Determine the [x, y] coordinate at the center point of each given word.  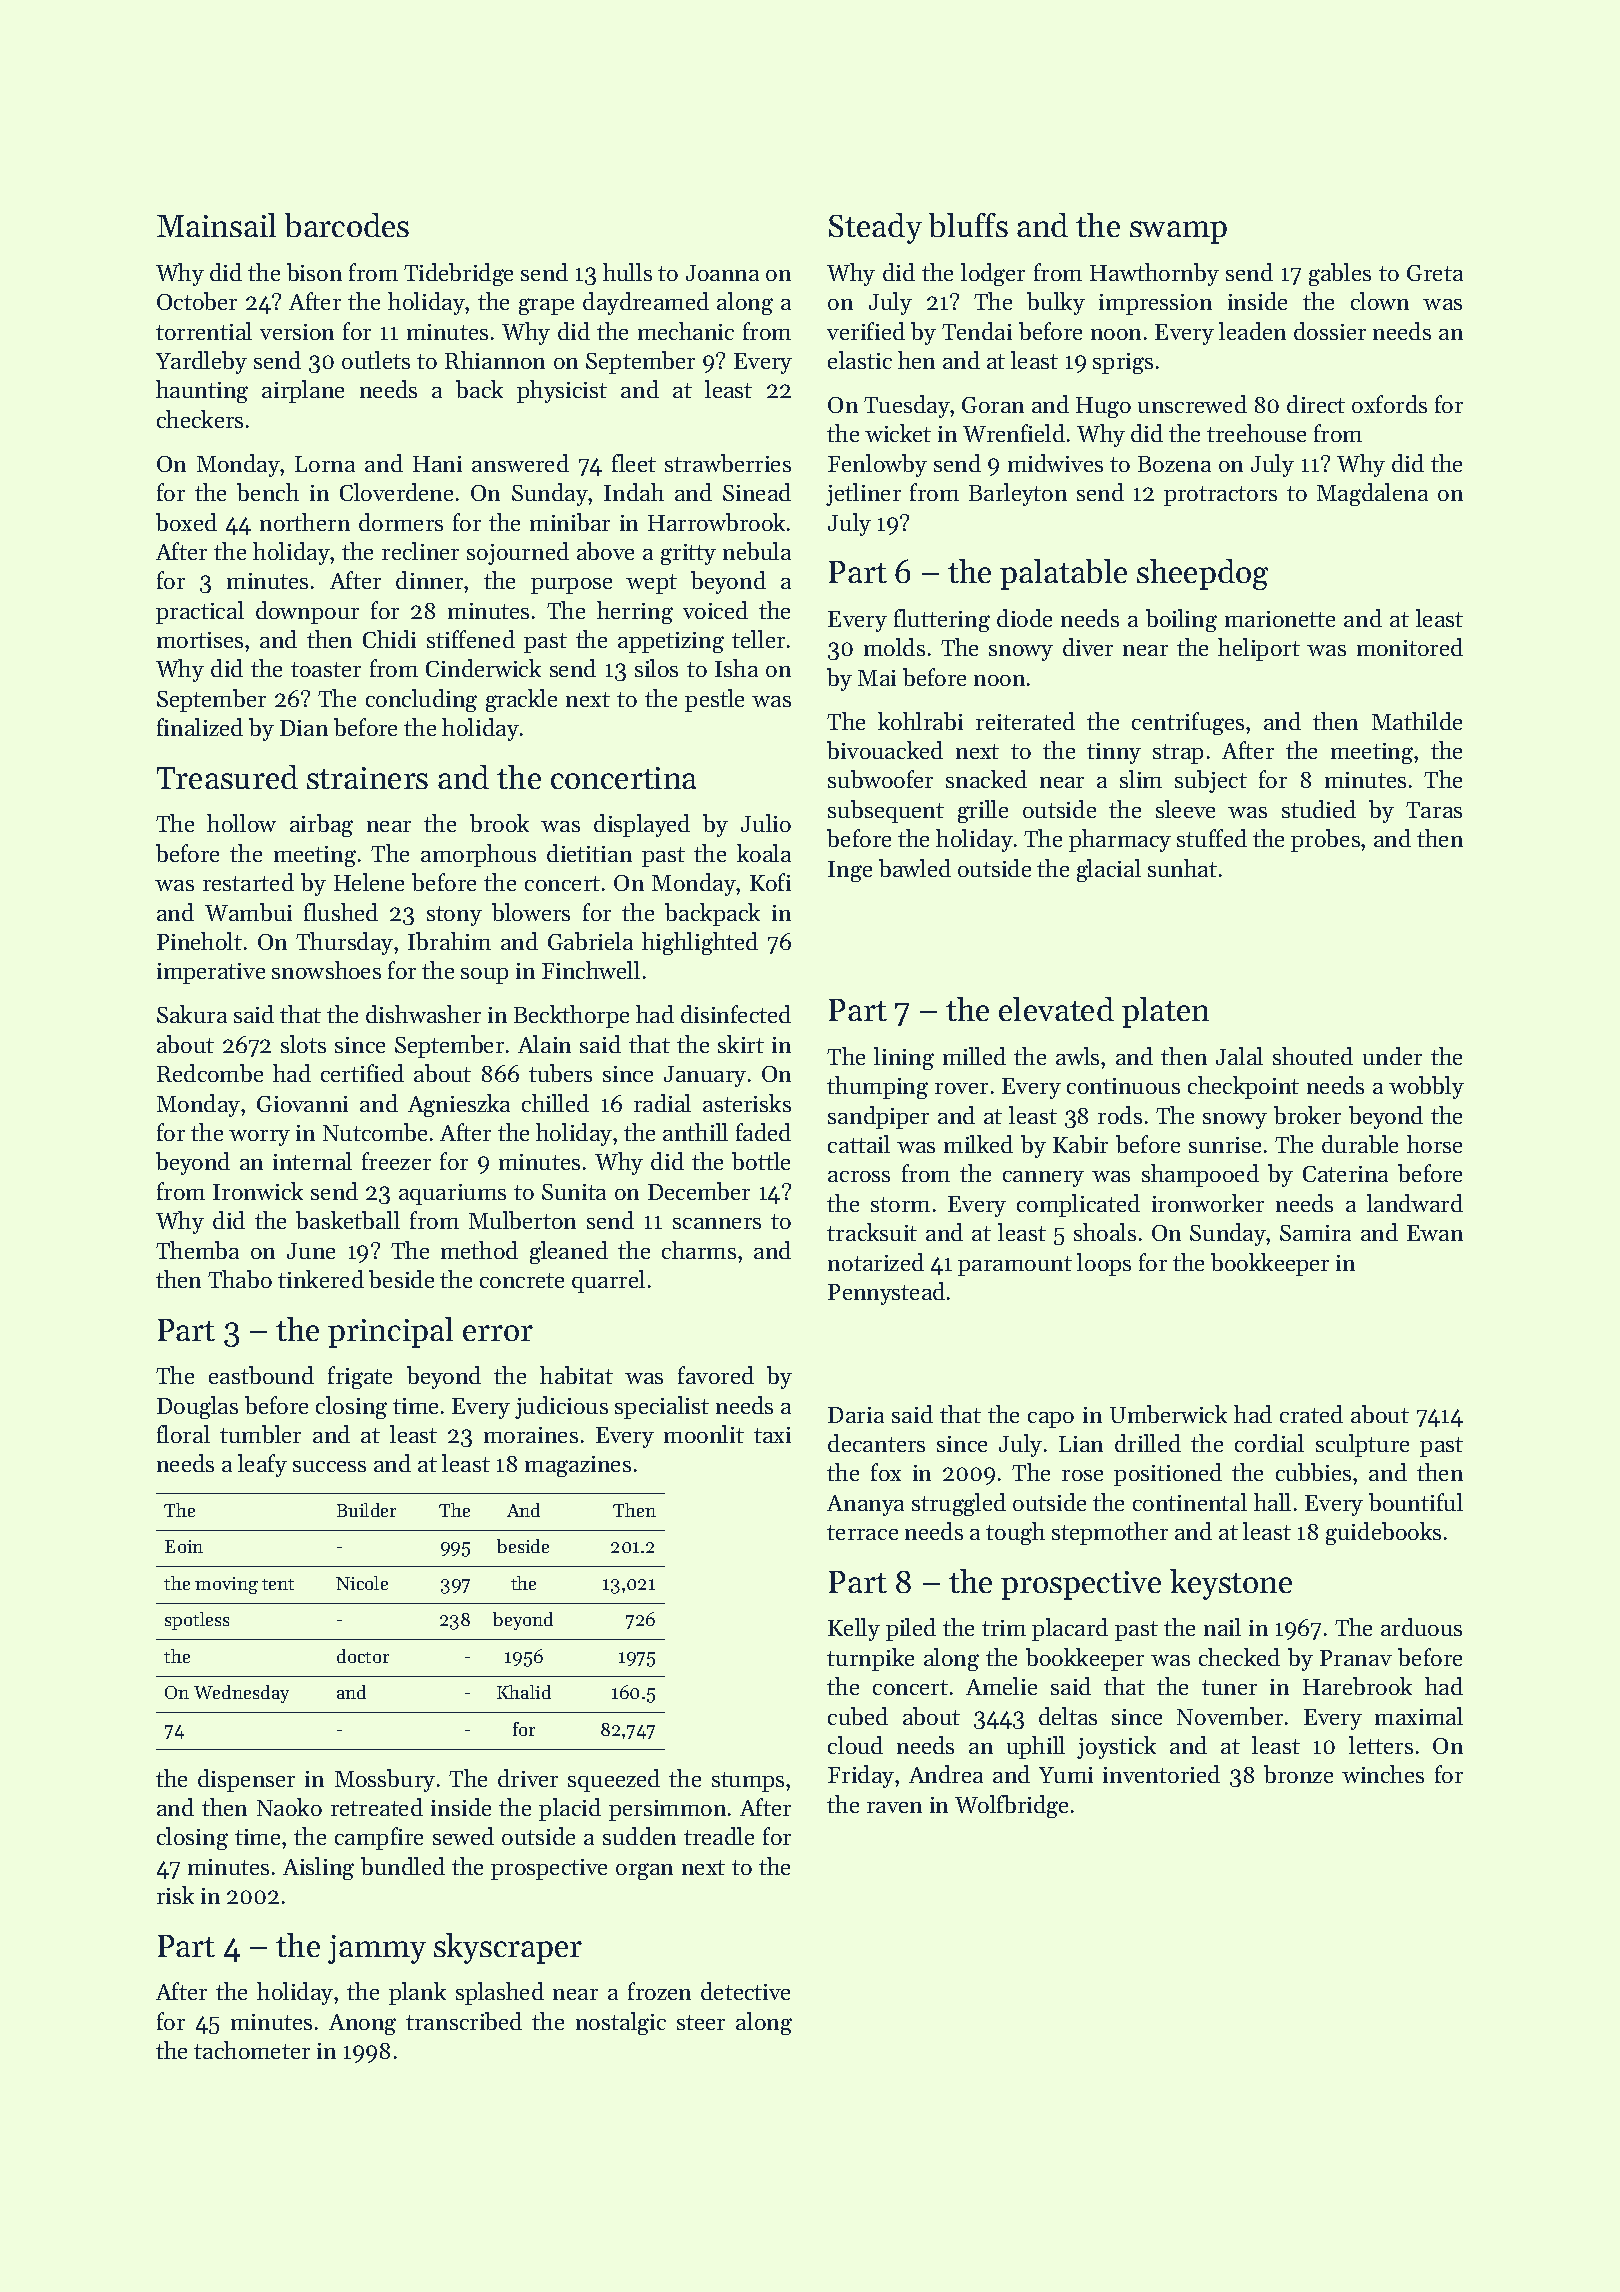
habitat [576, 1375]
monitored [1410, 647]
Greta [1435, 273]
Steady [875, 228]
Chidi [389, 639]
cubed [858, 1716]
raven [894, 1807]
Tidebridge [458, 274]
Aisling [318, 1868]
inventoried [1161, 1774]
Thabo [240, 1279]
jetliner [863, 494]
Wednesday [241, 1694]
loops [1104, 1264]
